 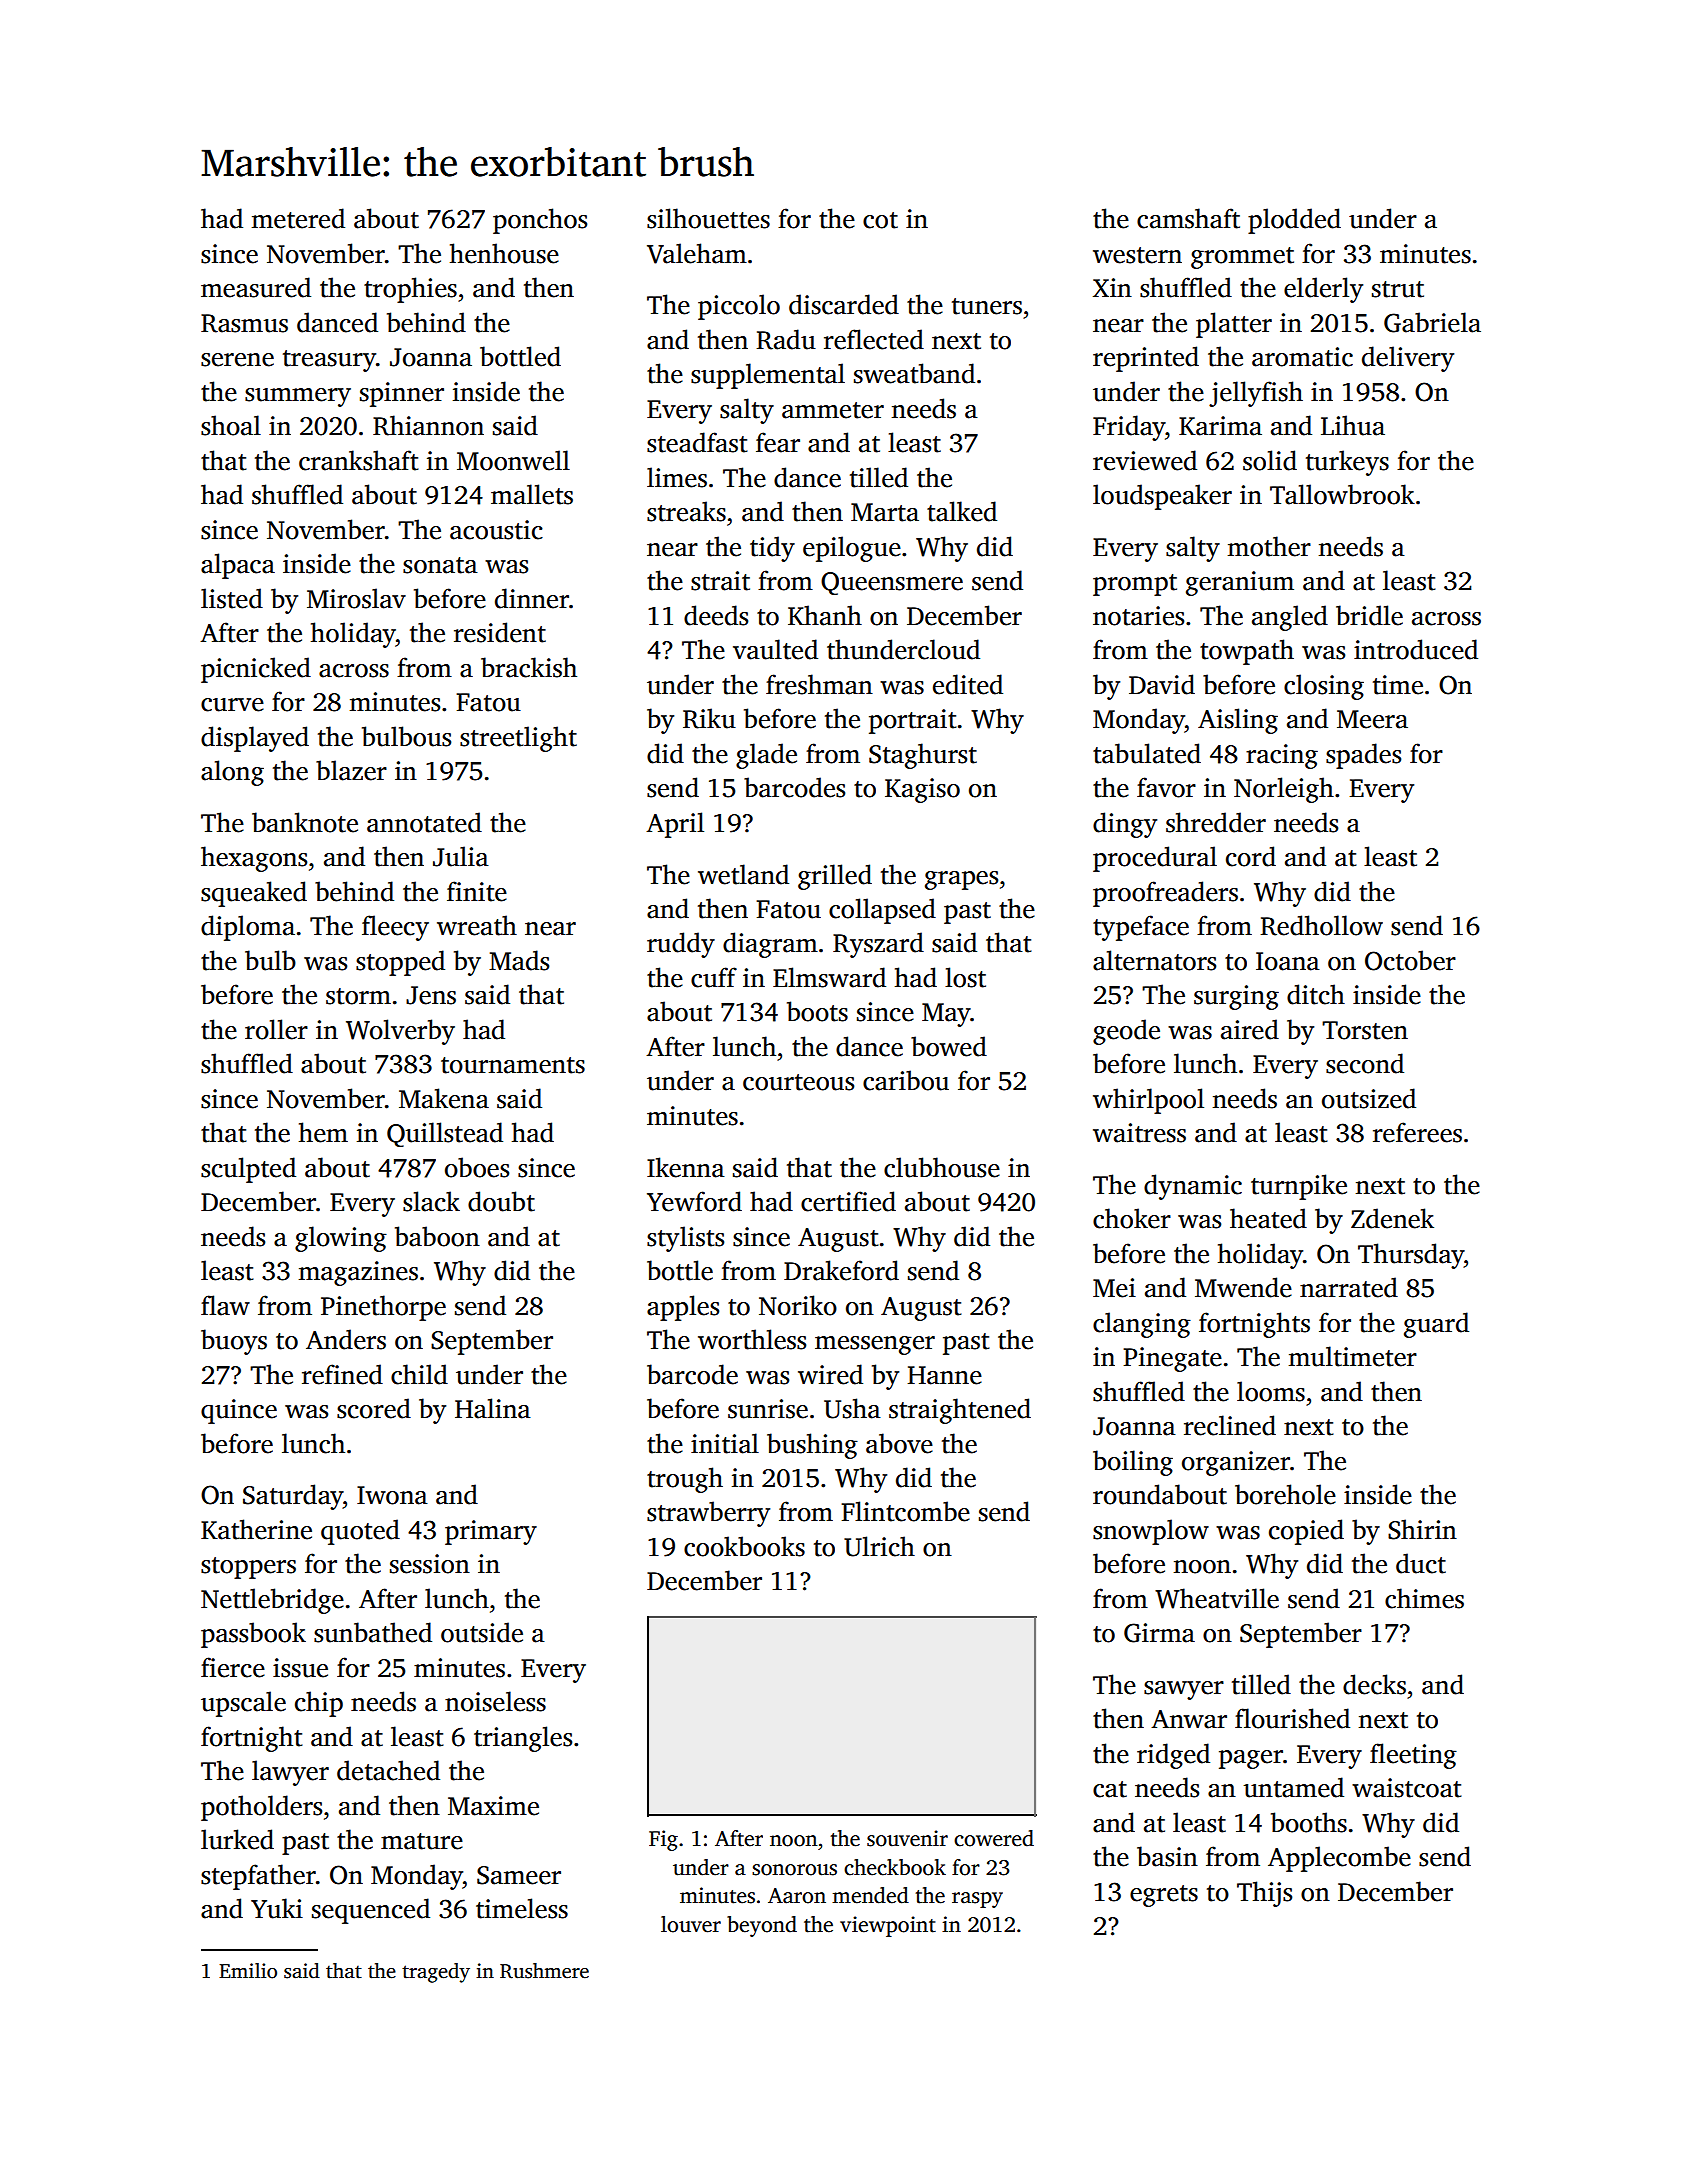 I want to click on detached, so click(x=388, y=1770).
